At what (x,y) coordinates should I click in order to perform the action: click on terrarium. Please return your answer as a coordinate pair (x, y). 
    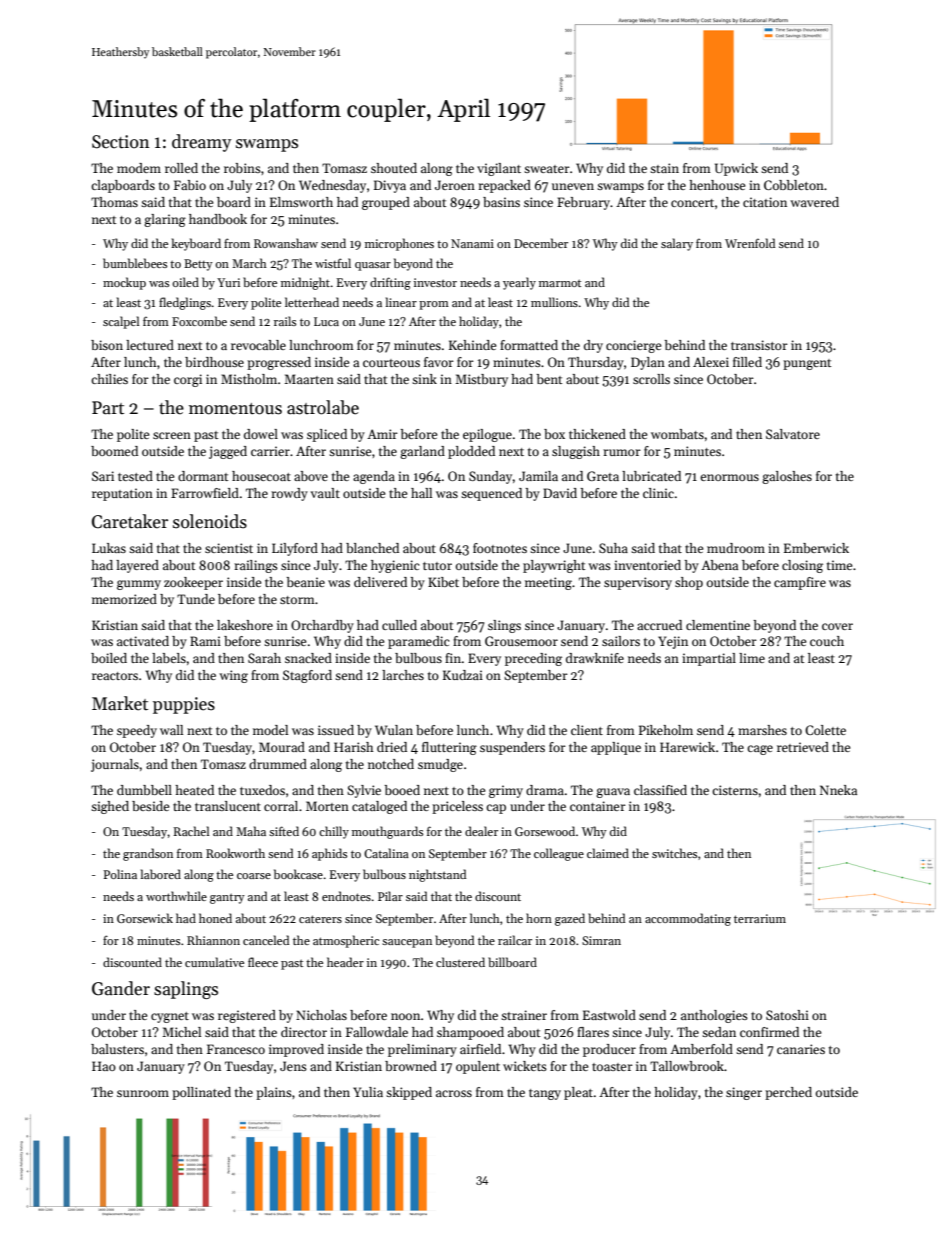
    Looking at the image, I should click on (760, 918).
